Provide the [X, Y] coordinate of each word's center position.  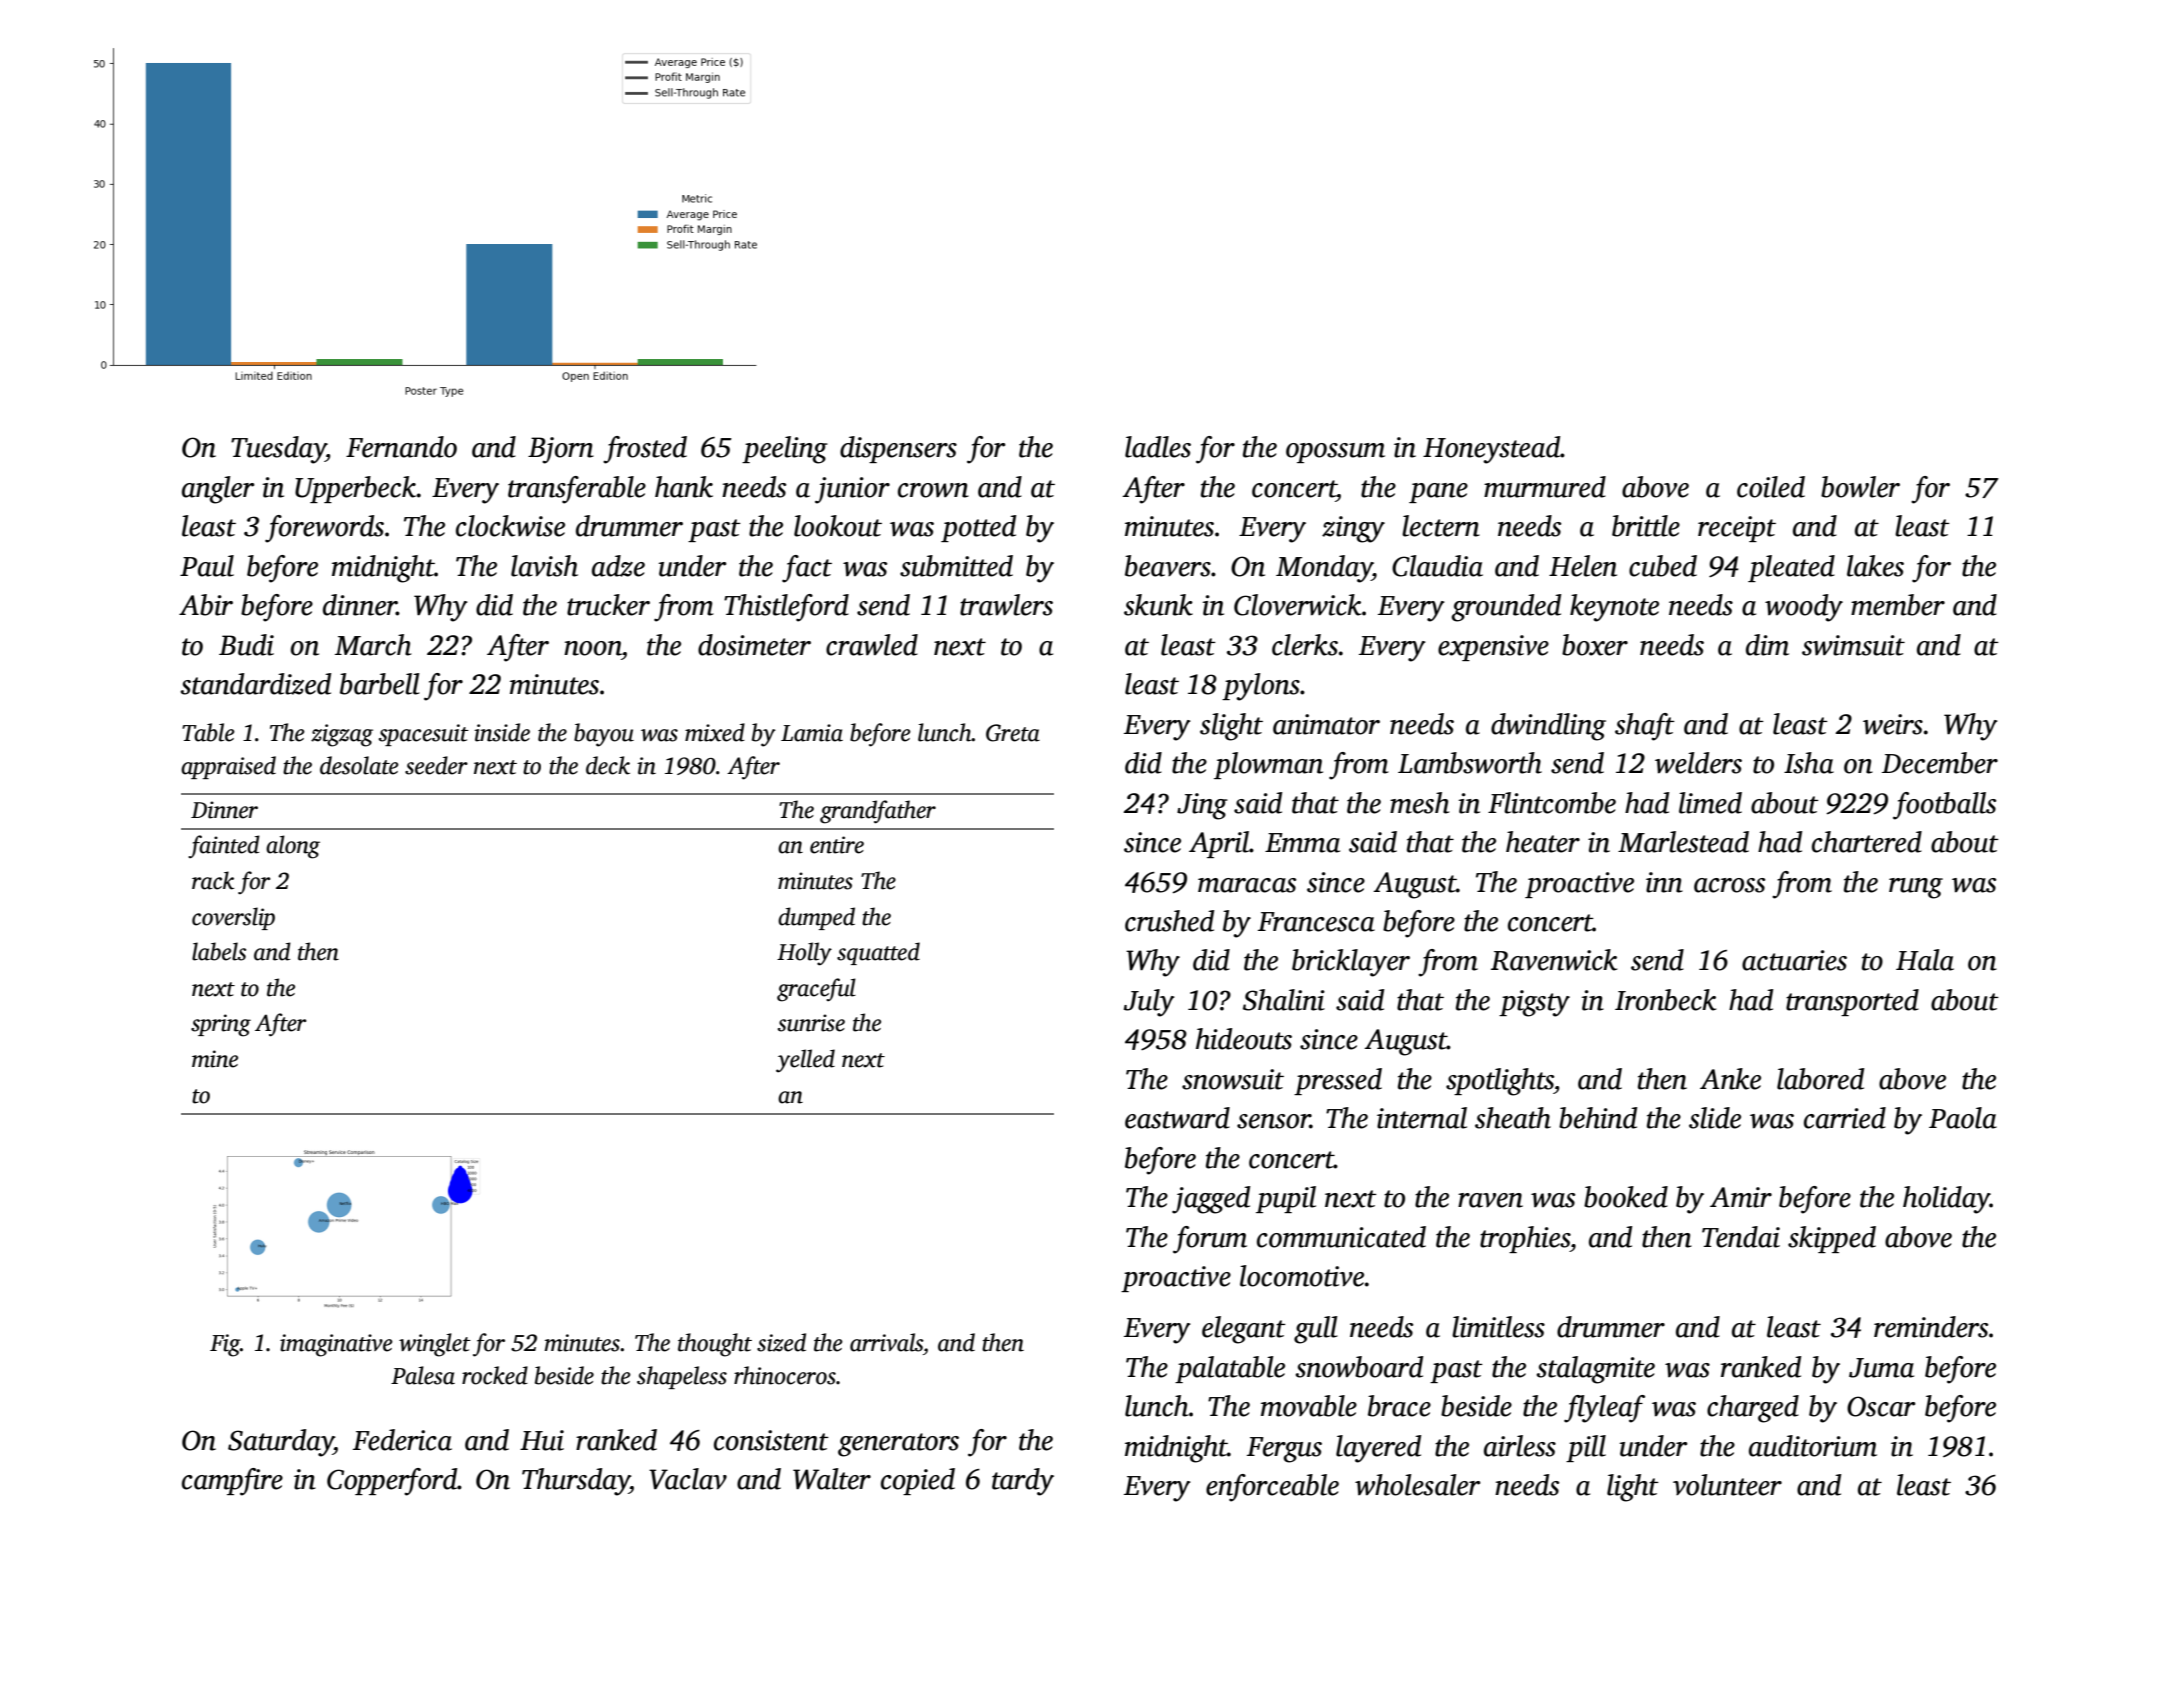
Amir [1741, 1197]
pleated [1791, 568]
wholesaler [1418, 1485]
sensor [1273, 1121]
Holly [804, 954]
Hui [542, 1440]
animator [1326, 724]
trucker [608, 605]
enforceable [1272, 1488]
